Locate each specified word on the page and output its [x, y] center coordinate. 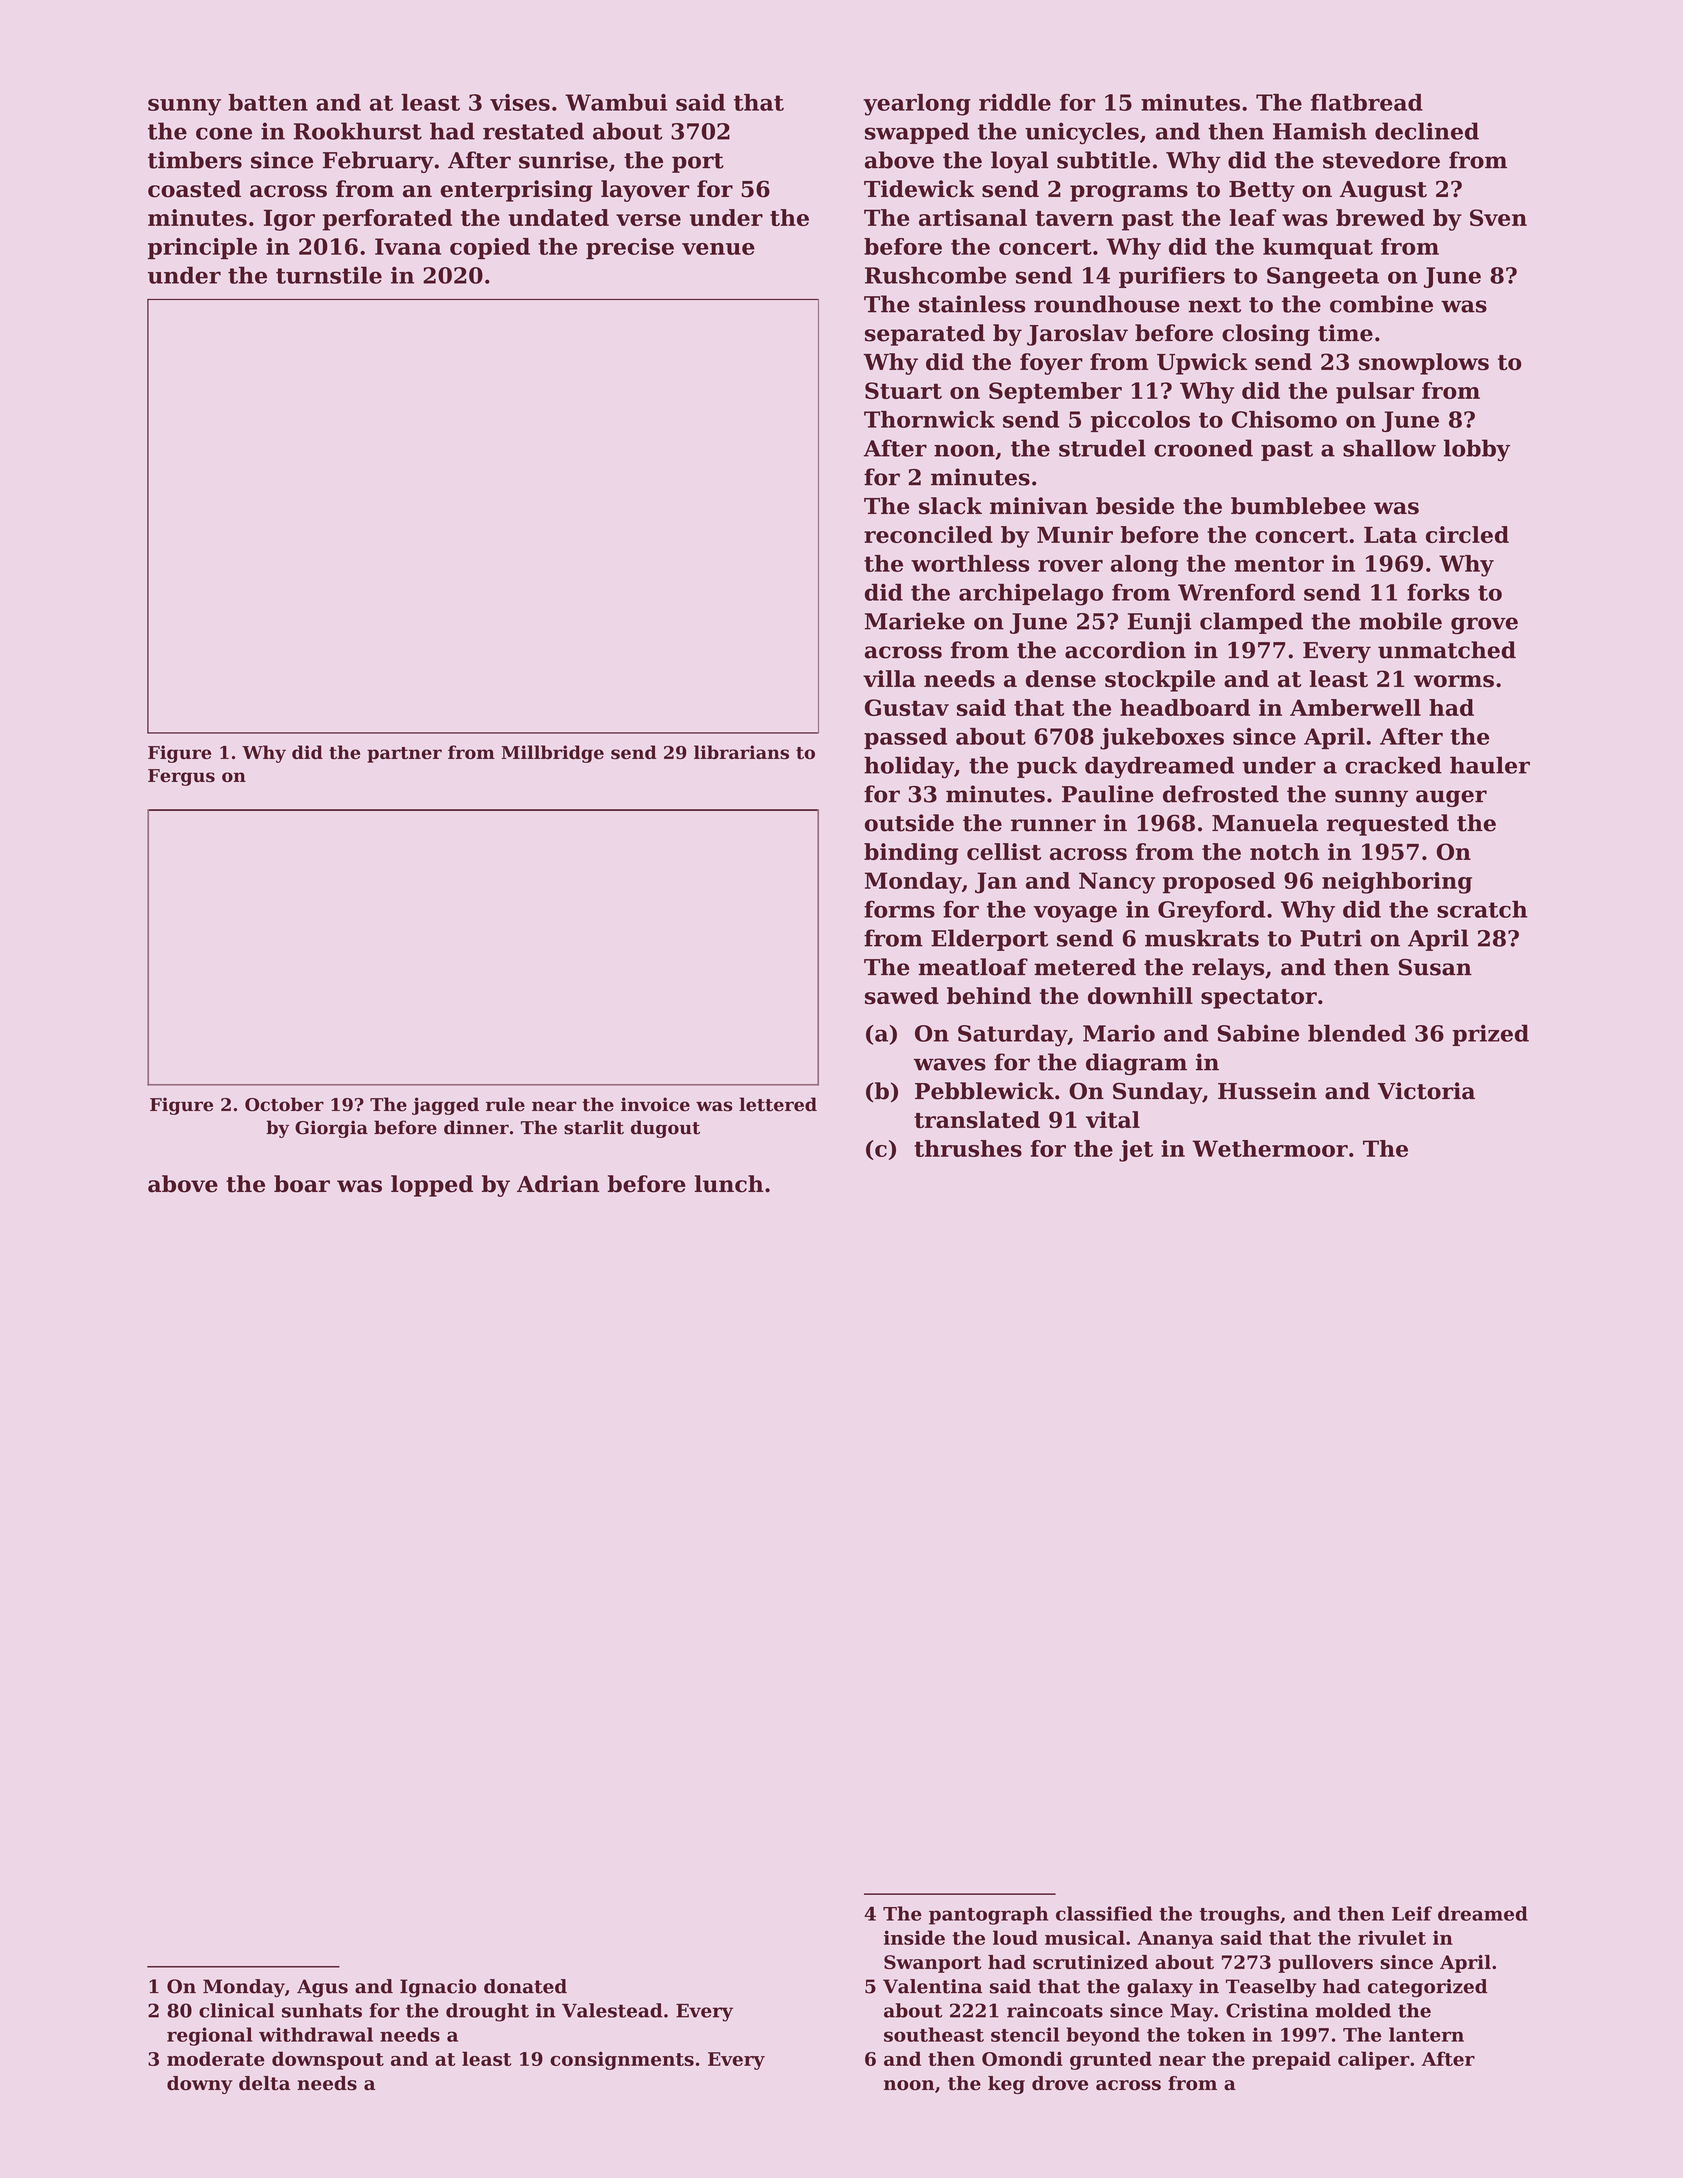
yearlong [917, 105]
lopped [432, 1186]
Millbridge [552, 754]
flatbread [1367, 102]
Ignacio [438, 1988]
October [284, 1104]
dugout [665, 1129]
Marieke [915, 621]
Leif [1412, 1913]
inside [914, 1937]
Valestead [612, 2010]
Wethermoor [1270, 1148]
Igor [289, 220]
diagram [1136, 1064]
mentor [1279, 564]
